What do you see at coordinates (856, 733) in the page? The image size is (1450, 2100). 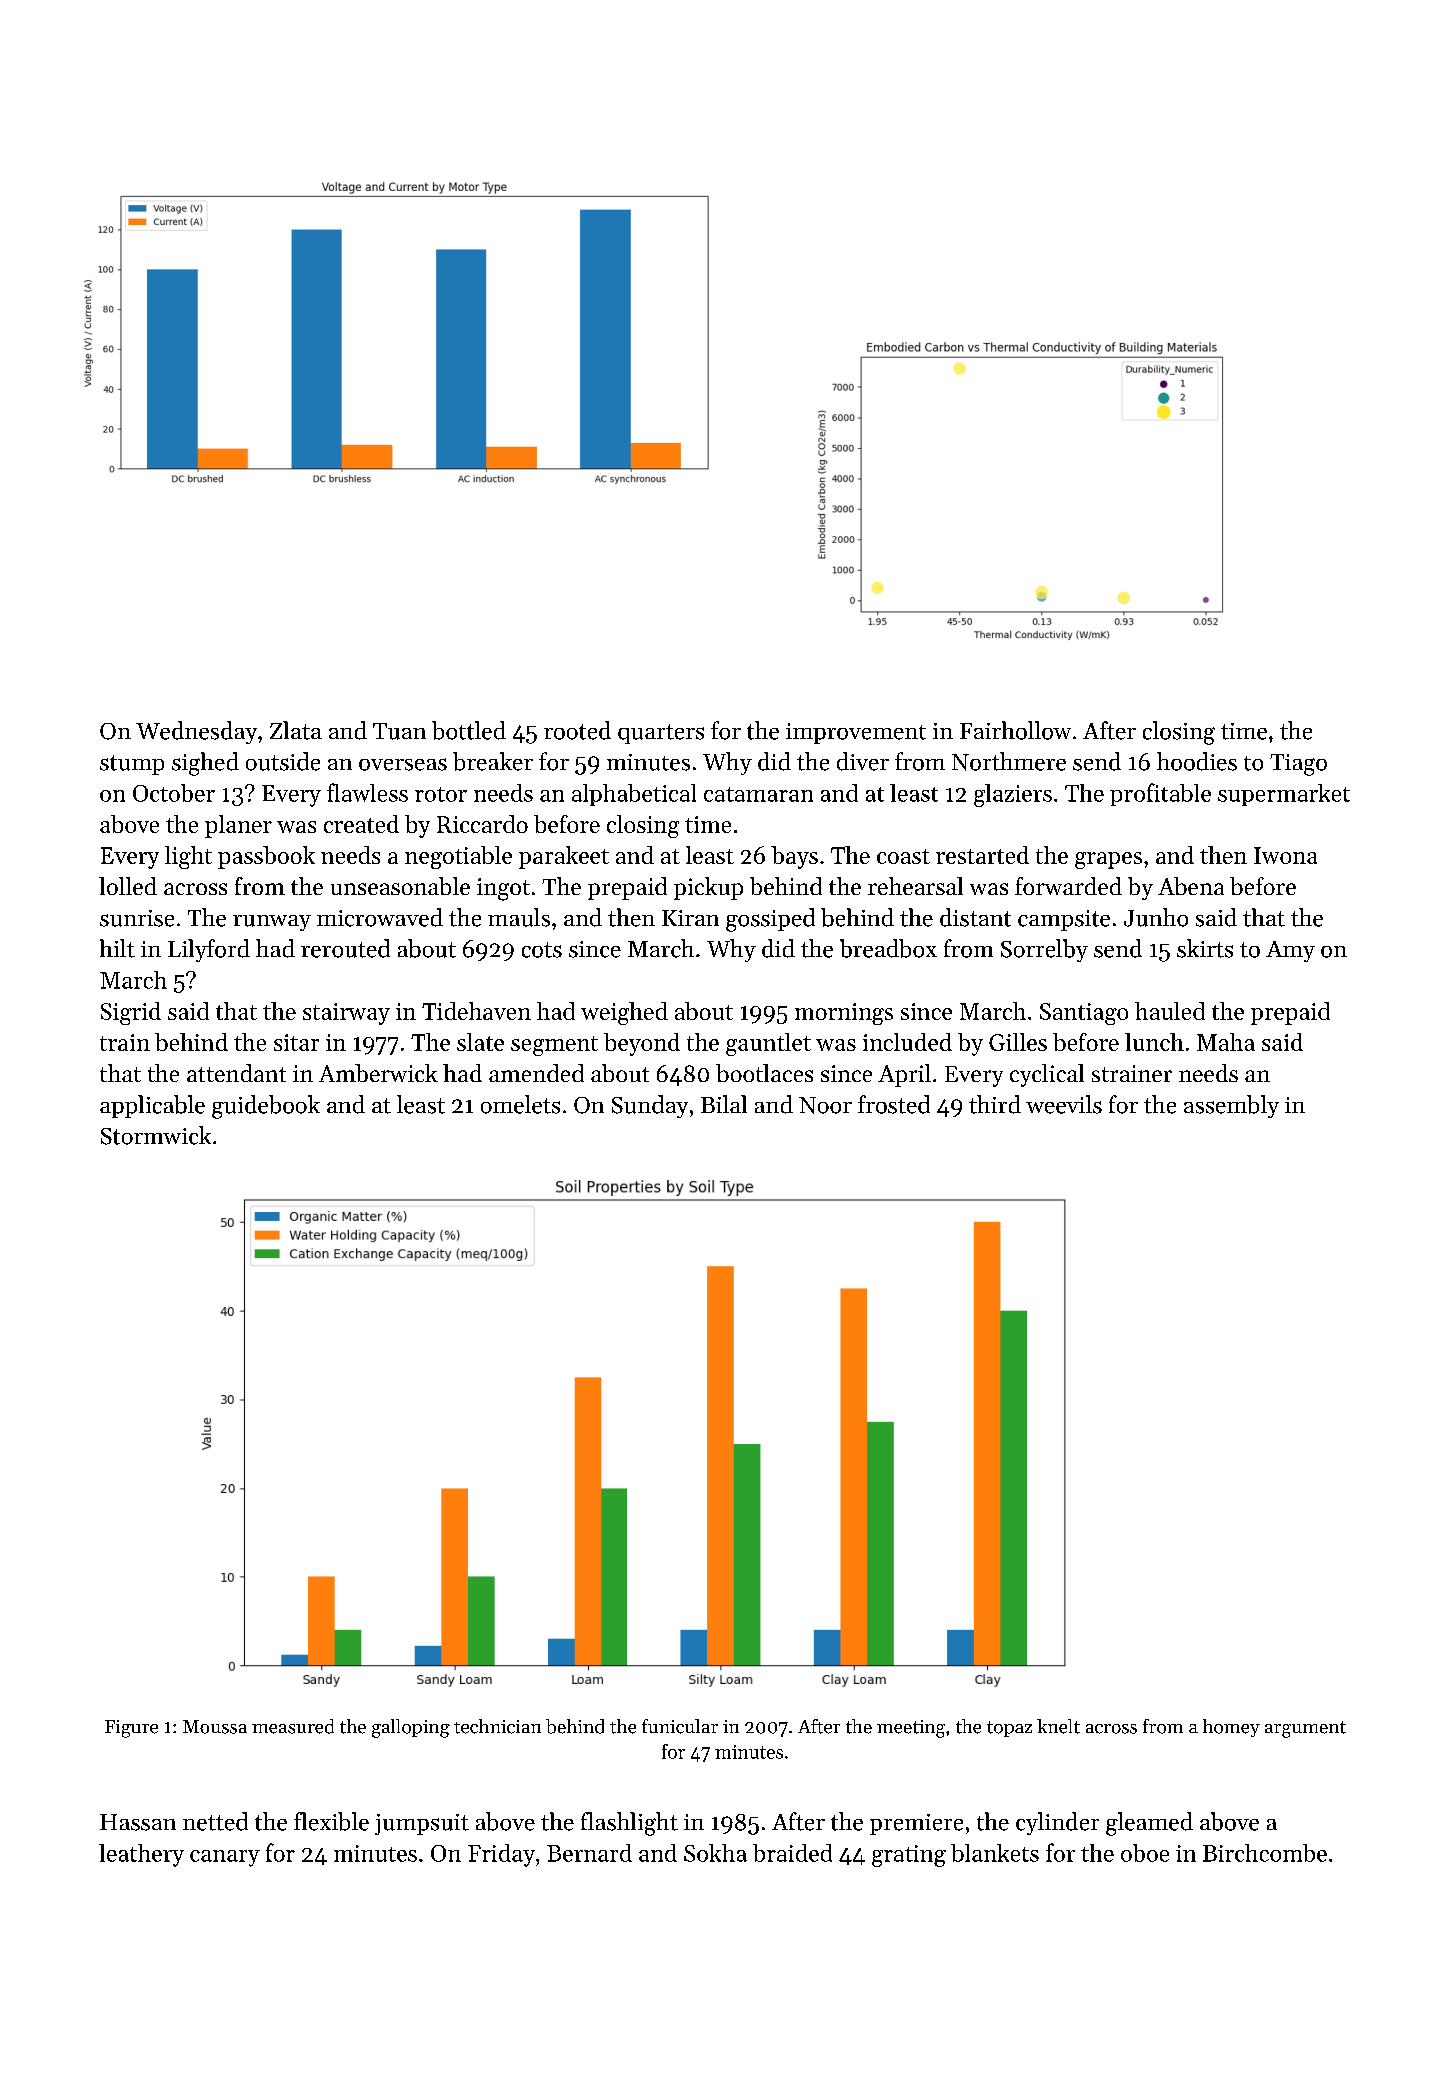 I see `improvement` at bounding box center [856, 733].
